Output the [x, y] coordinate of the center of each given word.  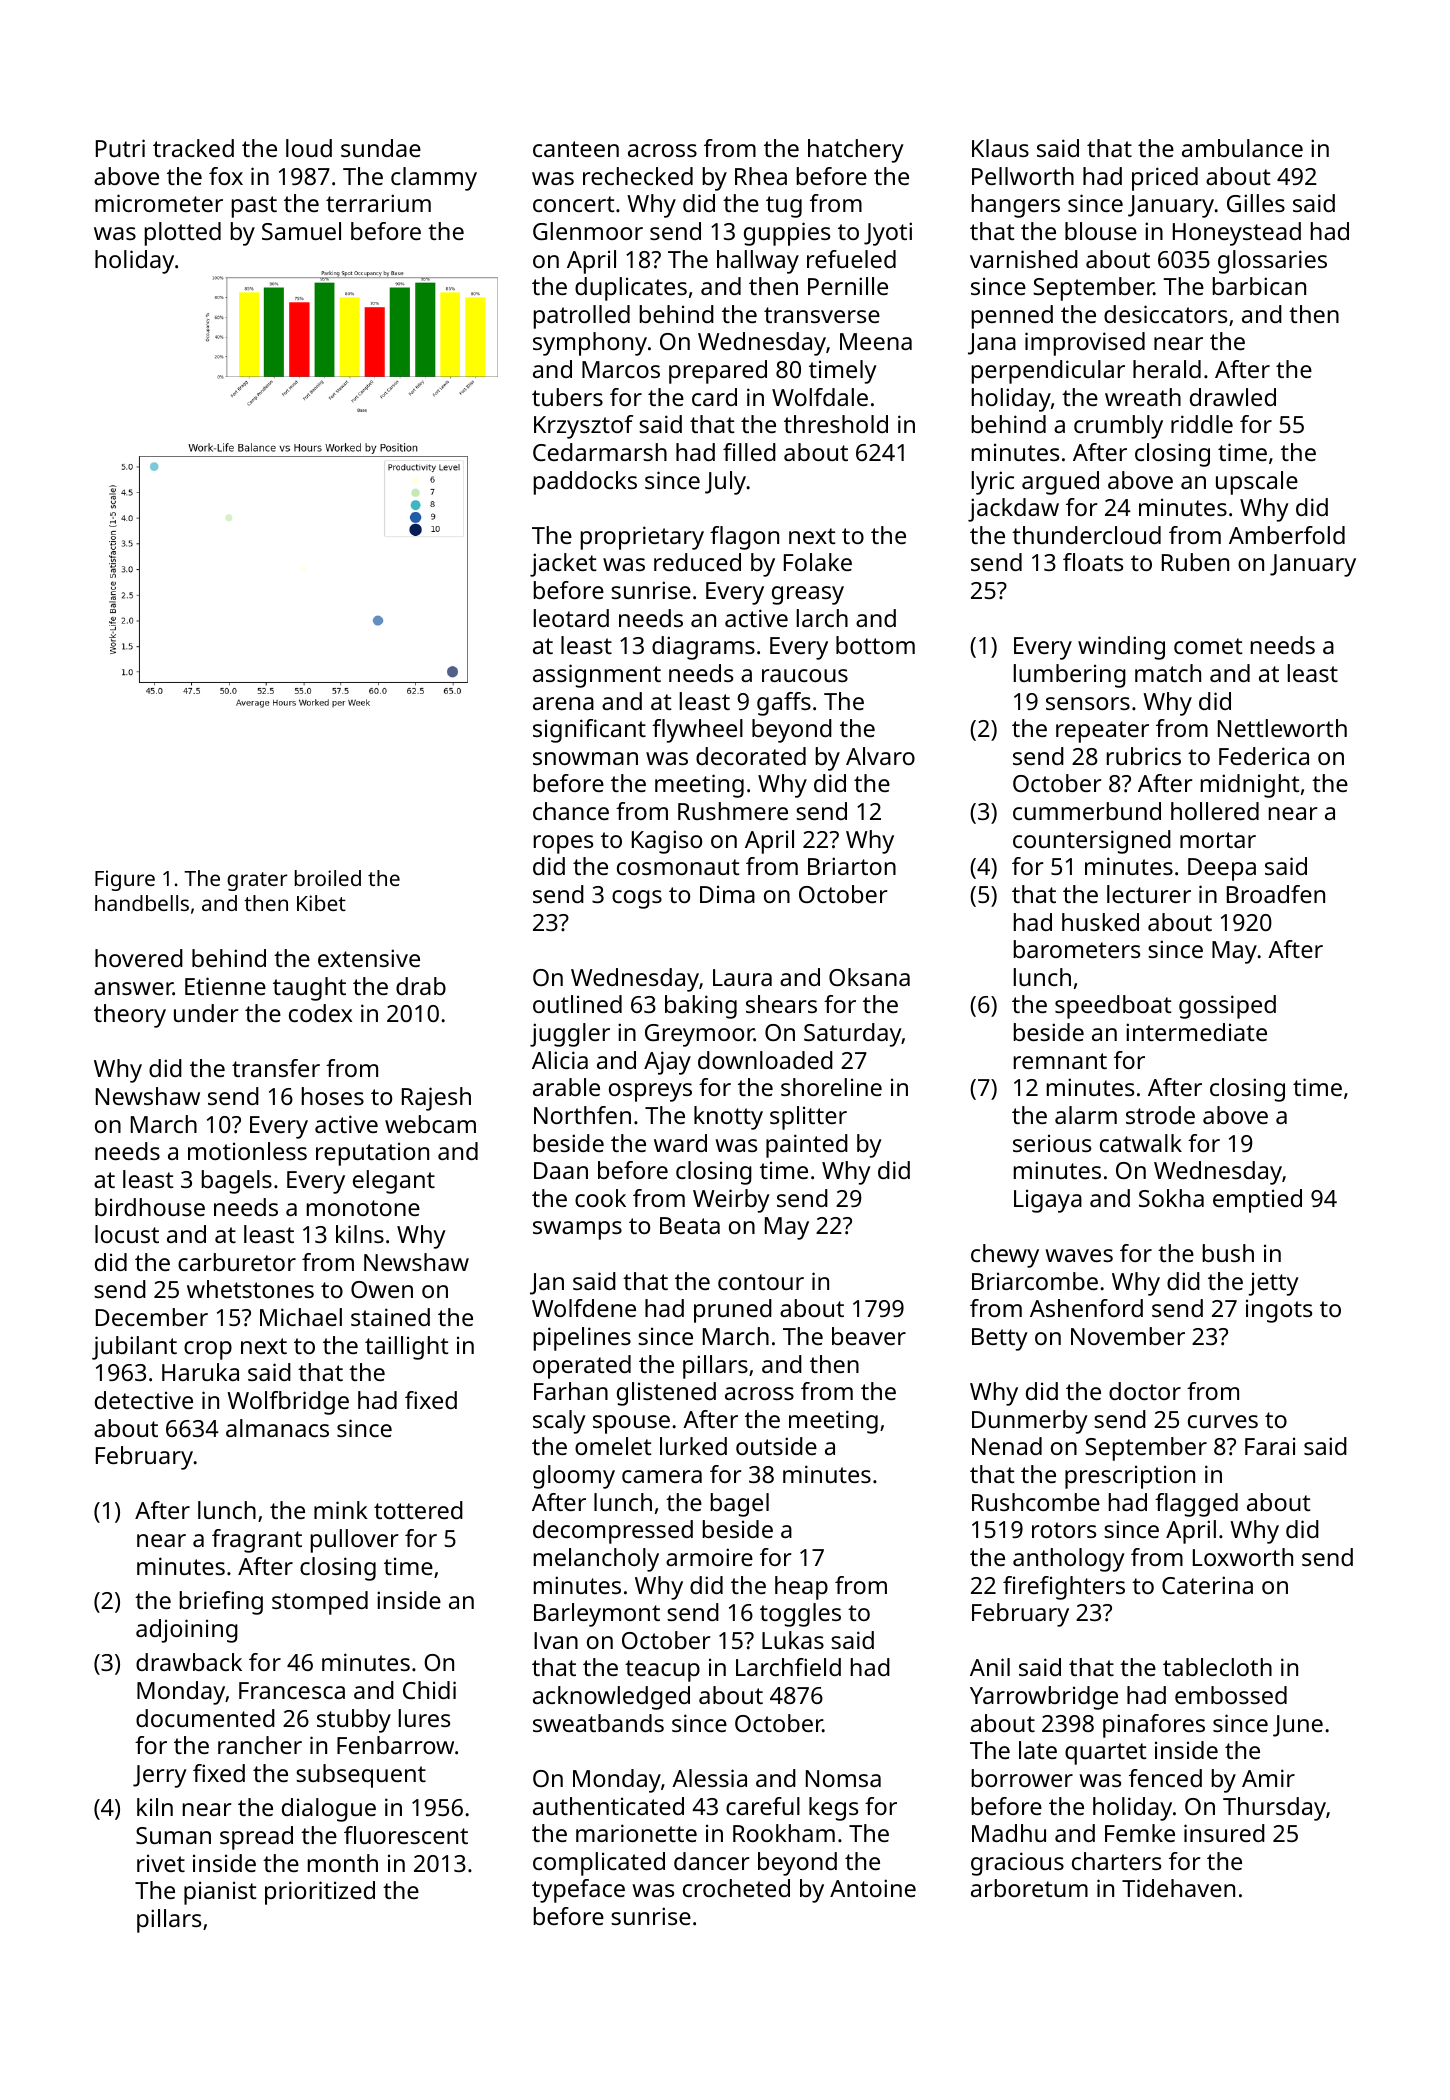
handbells [142, 903]
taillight [406, 1348]
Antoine [873, 1888]
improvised [1085, 344]
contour [761, 1282]
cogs [637, 899]
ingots [1279, 1311]
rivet [161, 1863]
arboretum [1029, 1888]
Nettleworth [1282, 728]
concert [573, 204]
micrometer [159, 203]
